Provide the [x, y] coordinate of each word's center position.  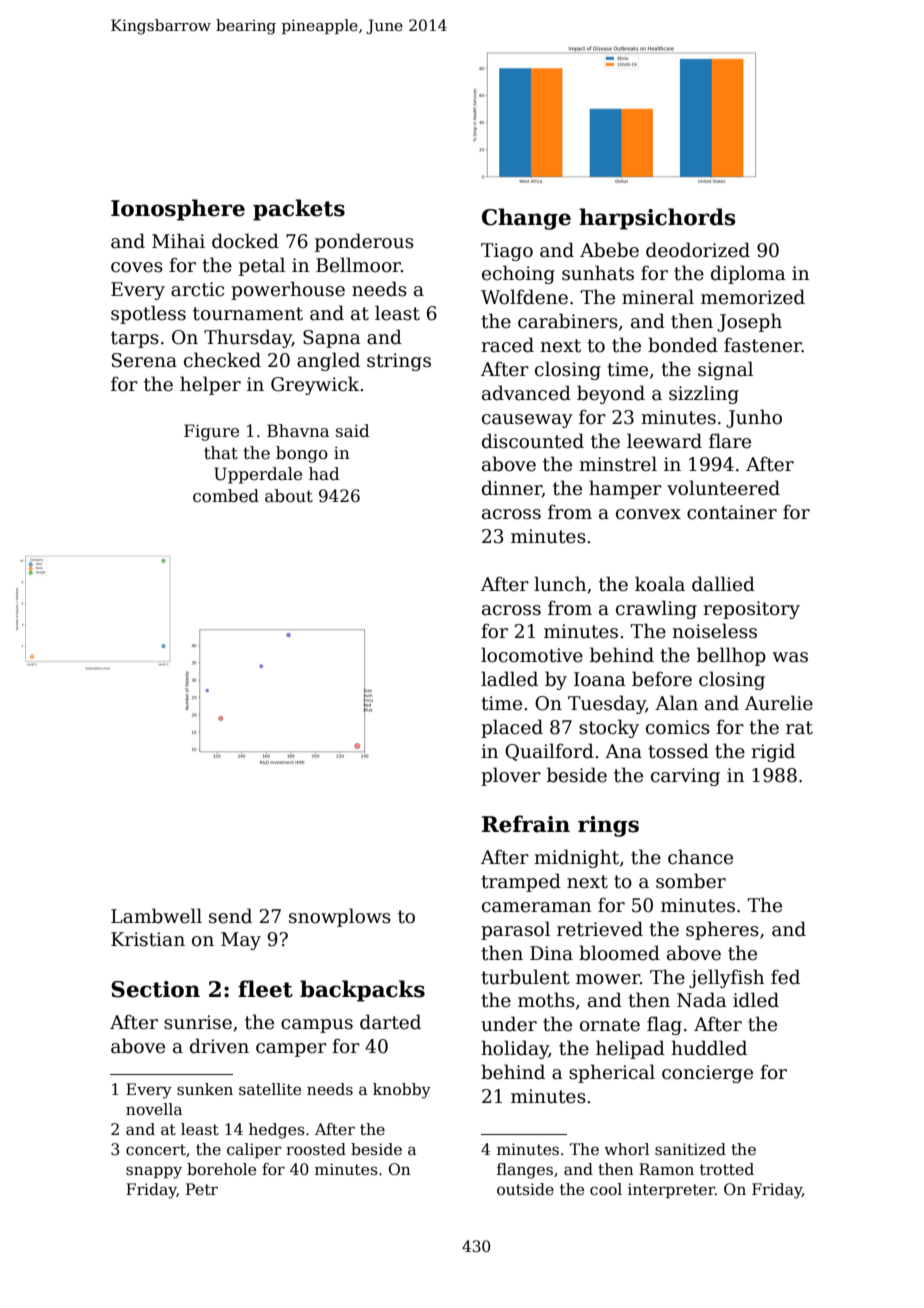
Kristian [148, 939]
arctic [197, 289]
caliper [254, 1150]
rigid [773, 752]
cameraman [536, 907]
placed [512, 728]
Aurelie [779, 703]
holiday [515, 1049]
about [289, 496]
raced [507, 345]
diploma [748, 274]
